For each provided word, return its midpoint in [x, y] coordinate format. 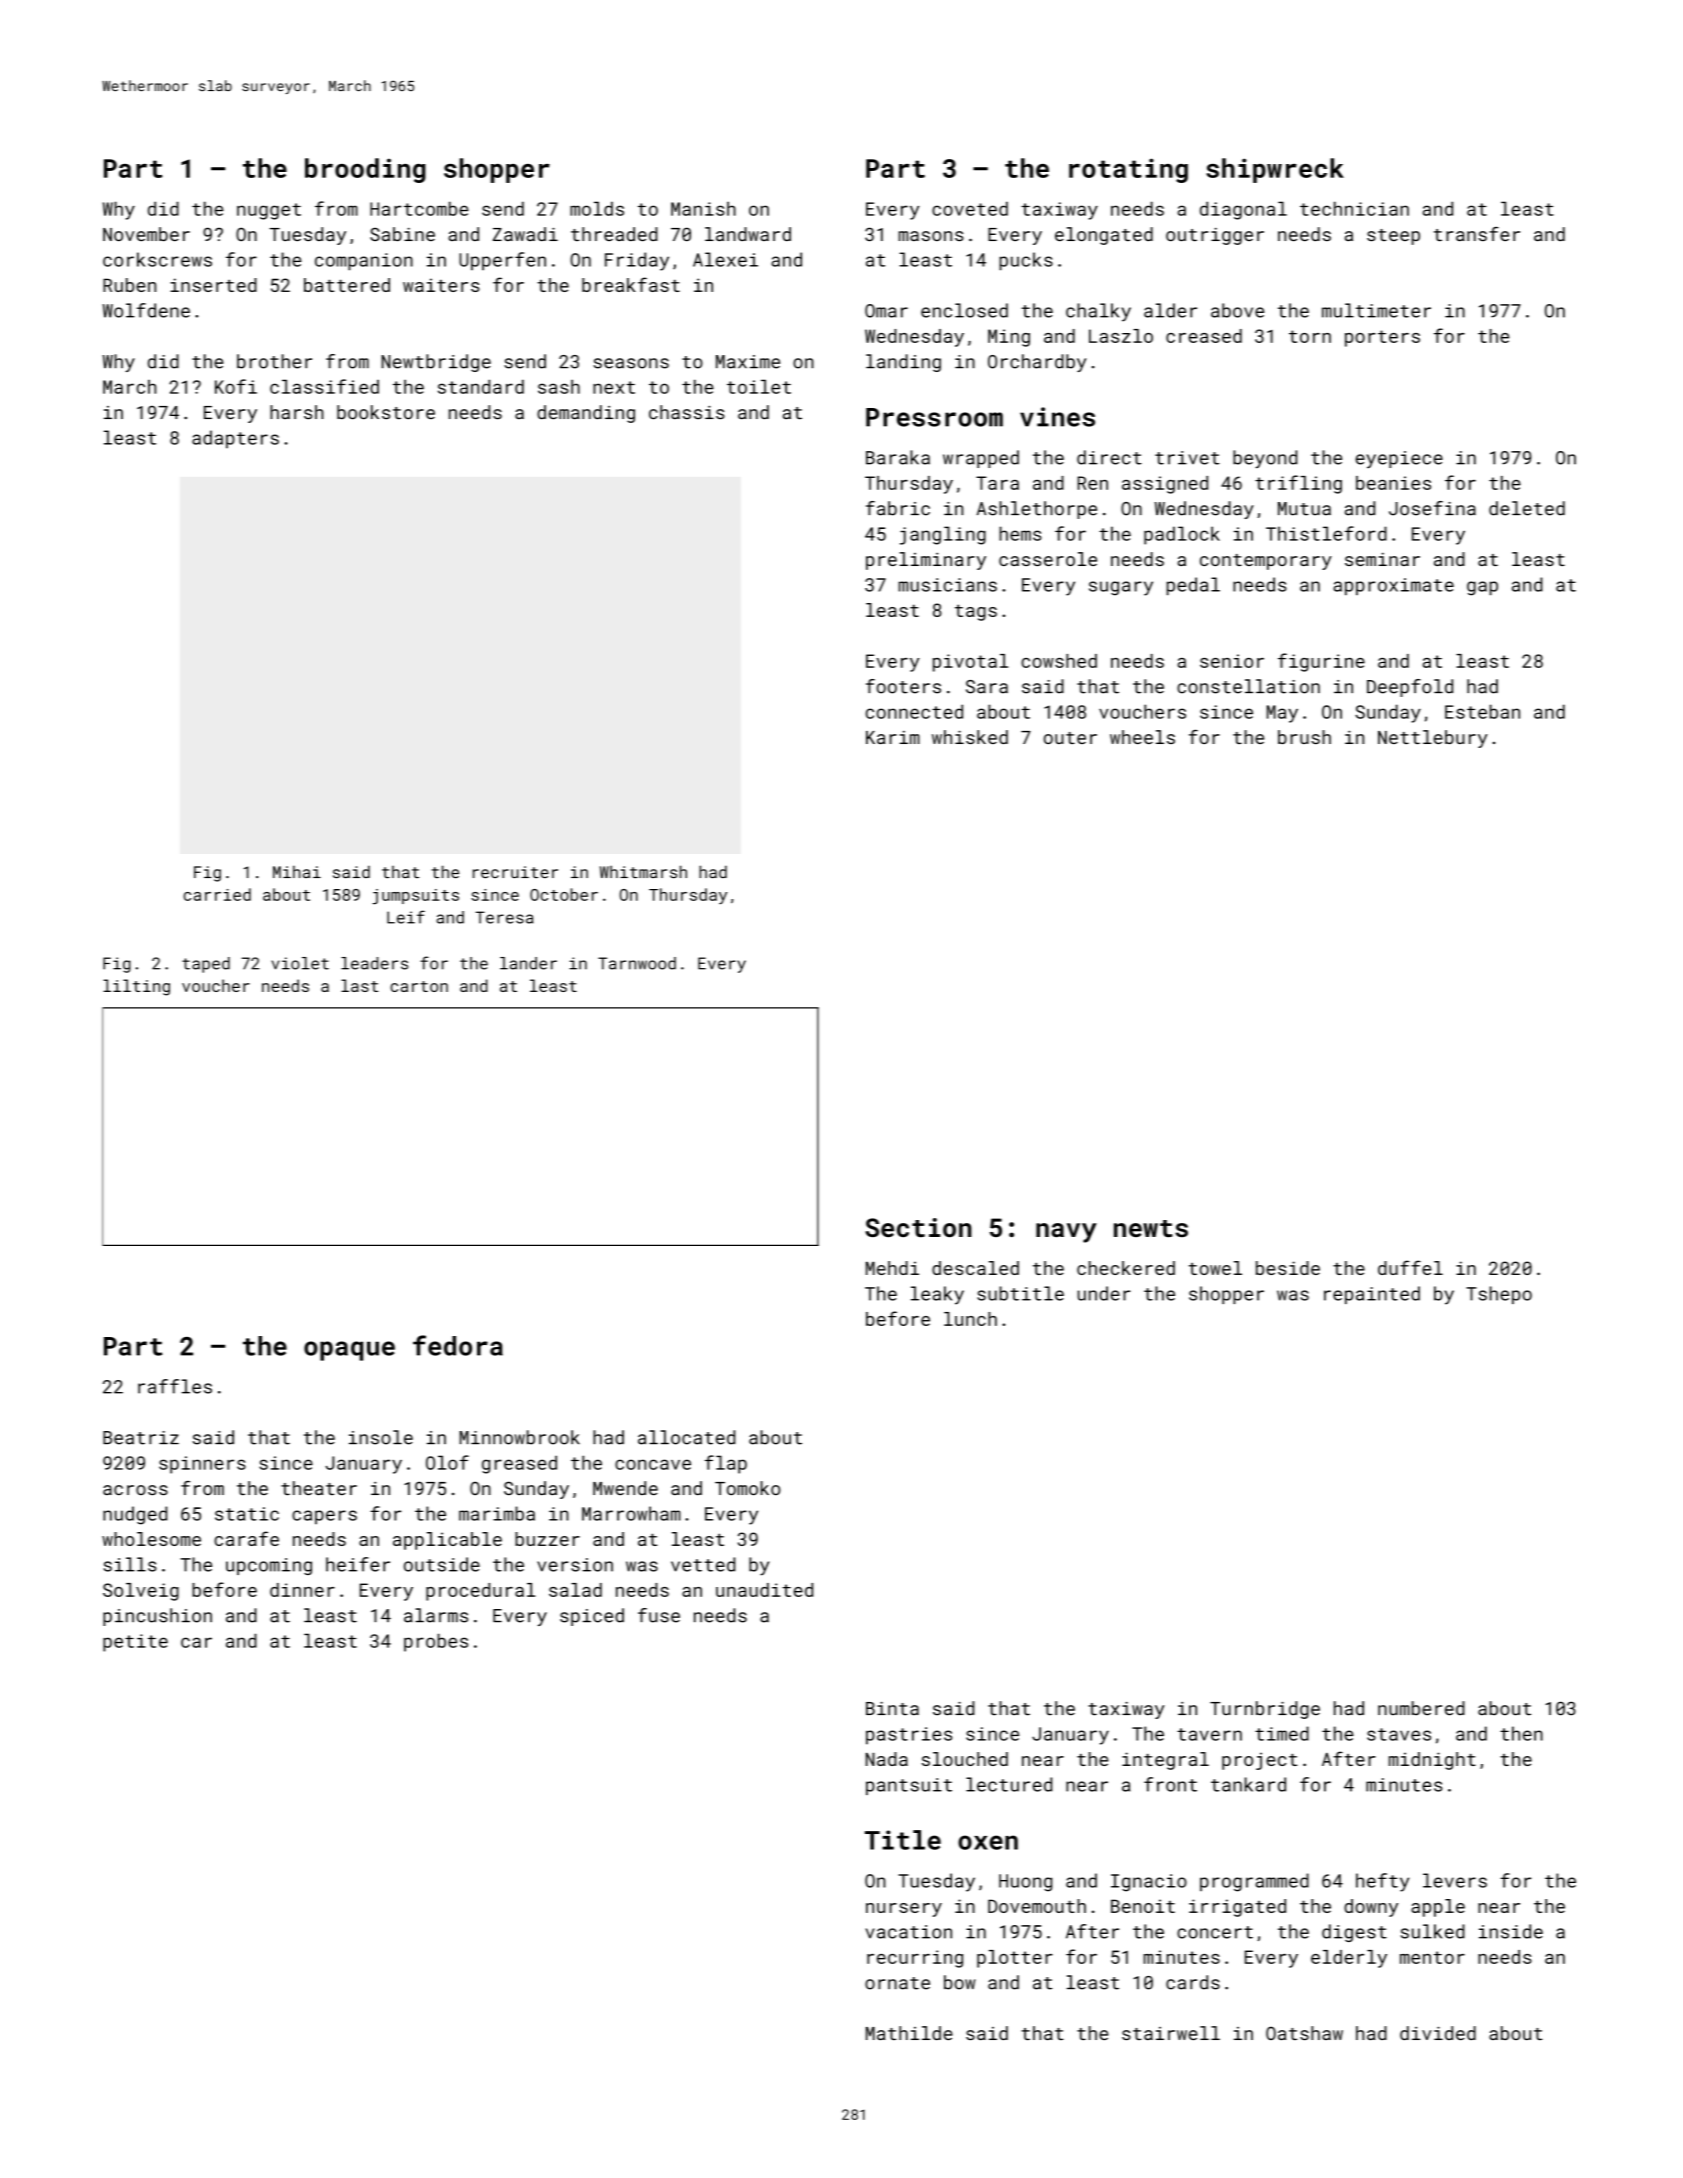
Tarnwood [637, 963]
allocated [686, 1437]
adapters [235, 439]
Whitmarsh [643, 872]
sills [130, 1564]
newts [1151, 1228]
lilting [136, 987]
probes [436, 1642]
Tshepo [1499, 1295]
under [1103, 1293]
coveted [970, 208]
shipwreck [1275, 170]
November [146, 234]
